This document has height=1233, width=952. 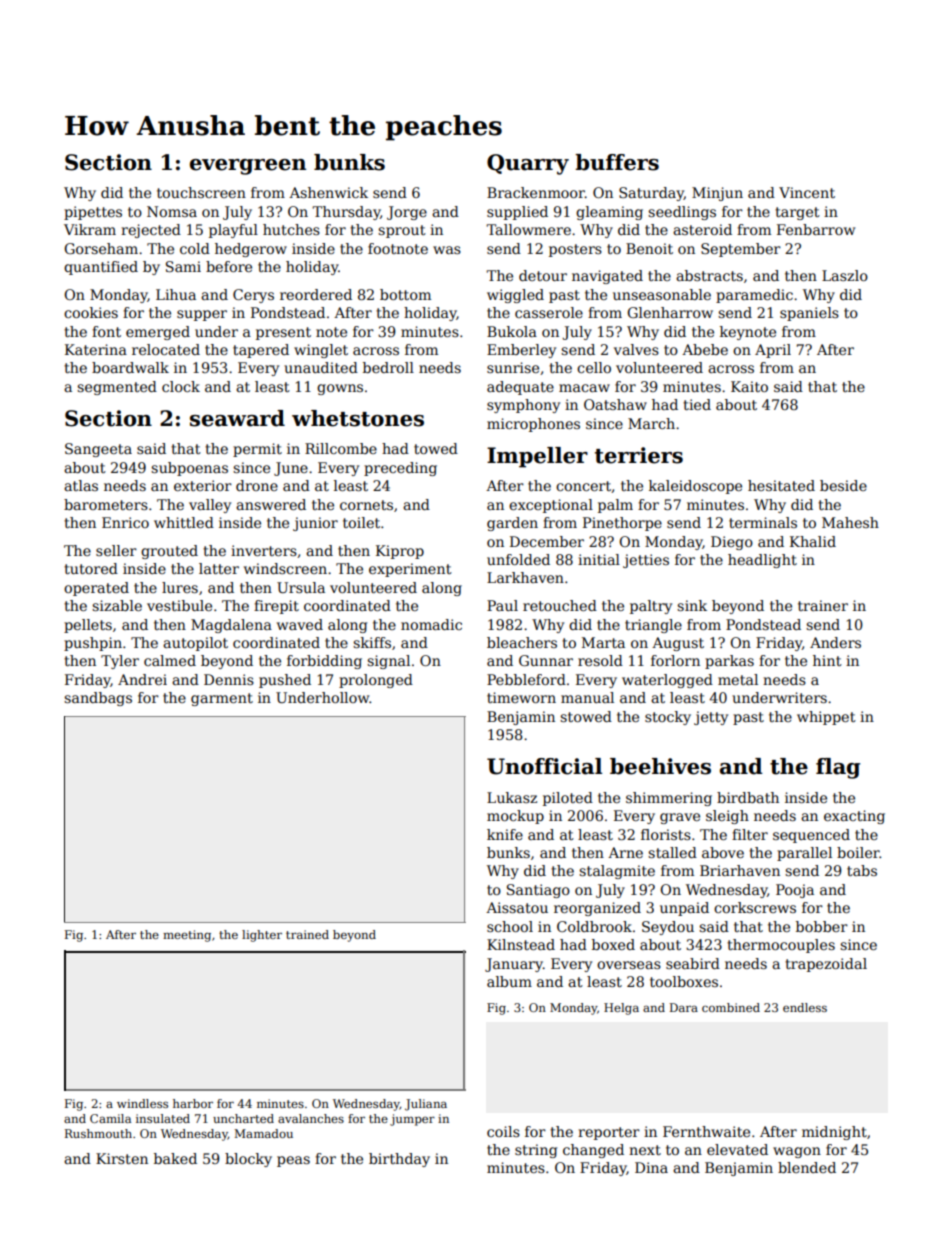 What do you see at coordinates (807, 1167) in the document?
I see `blended` at bounding box center [807, 1167].
